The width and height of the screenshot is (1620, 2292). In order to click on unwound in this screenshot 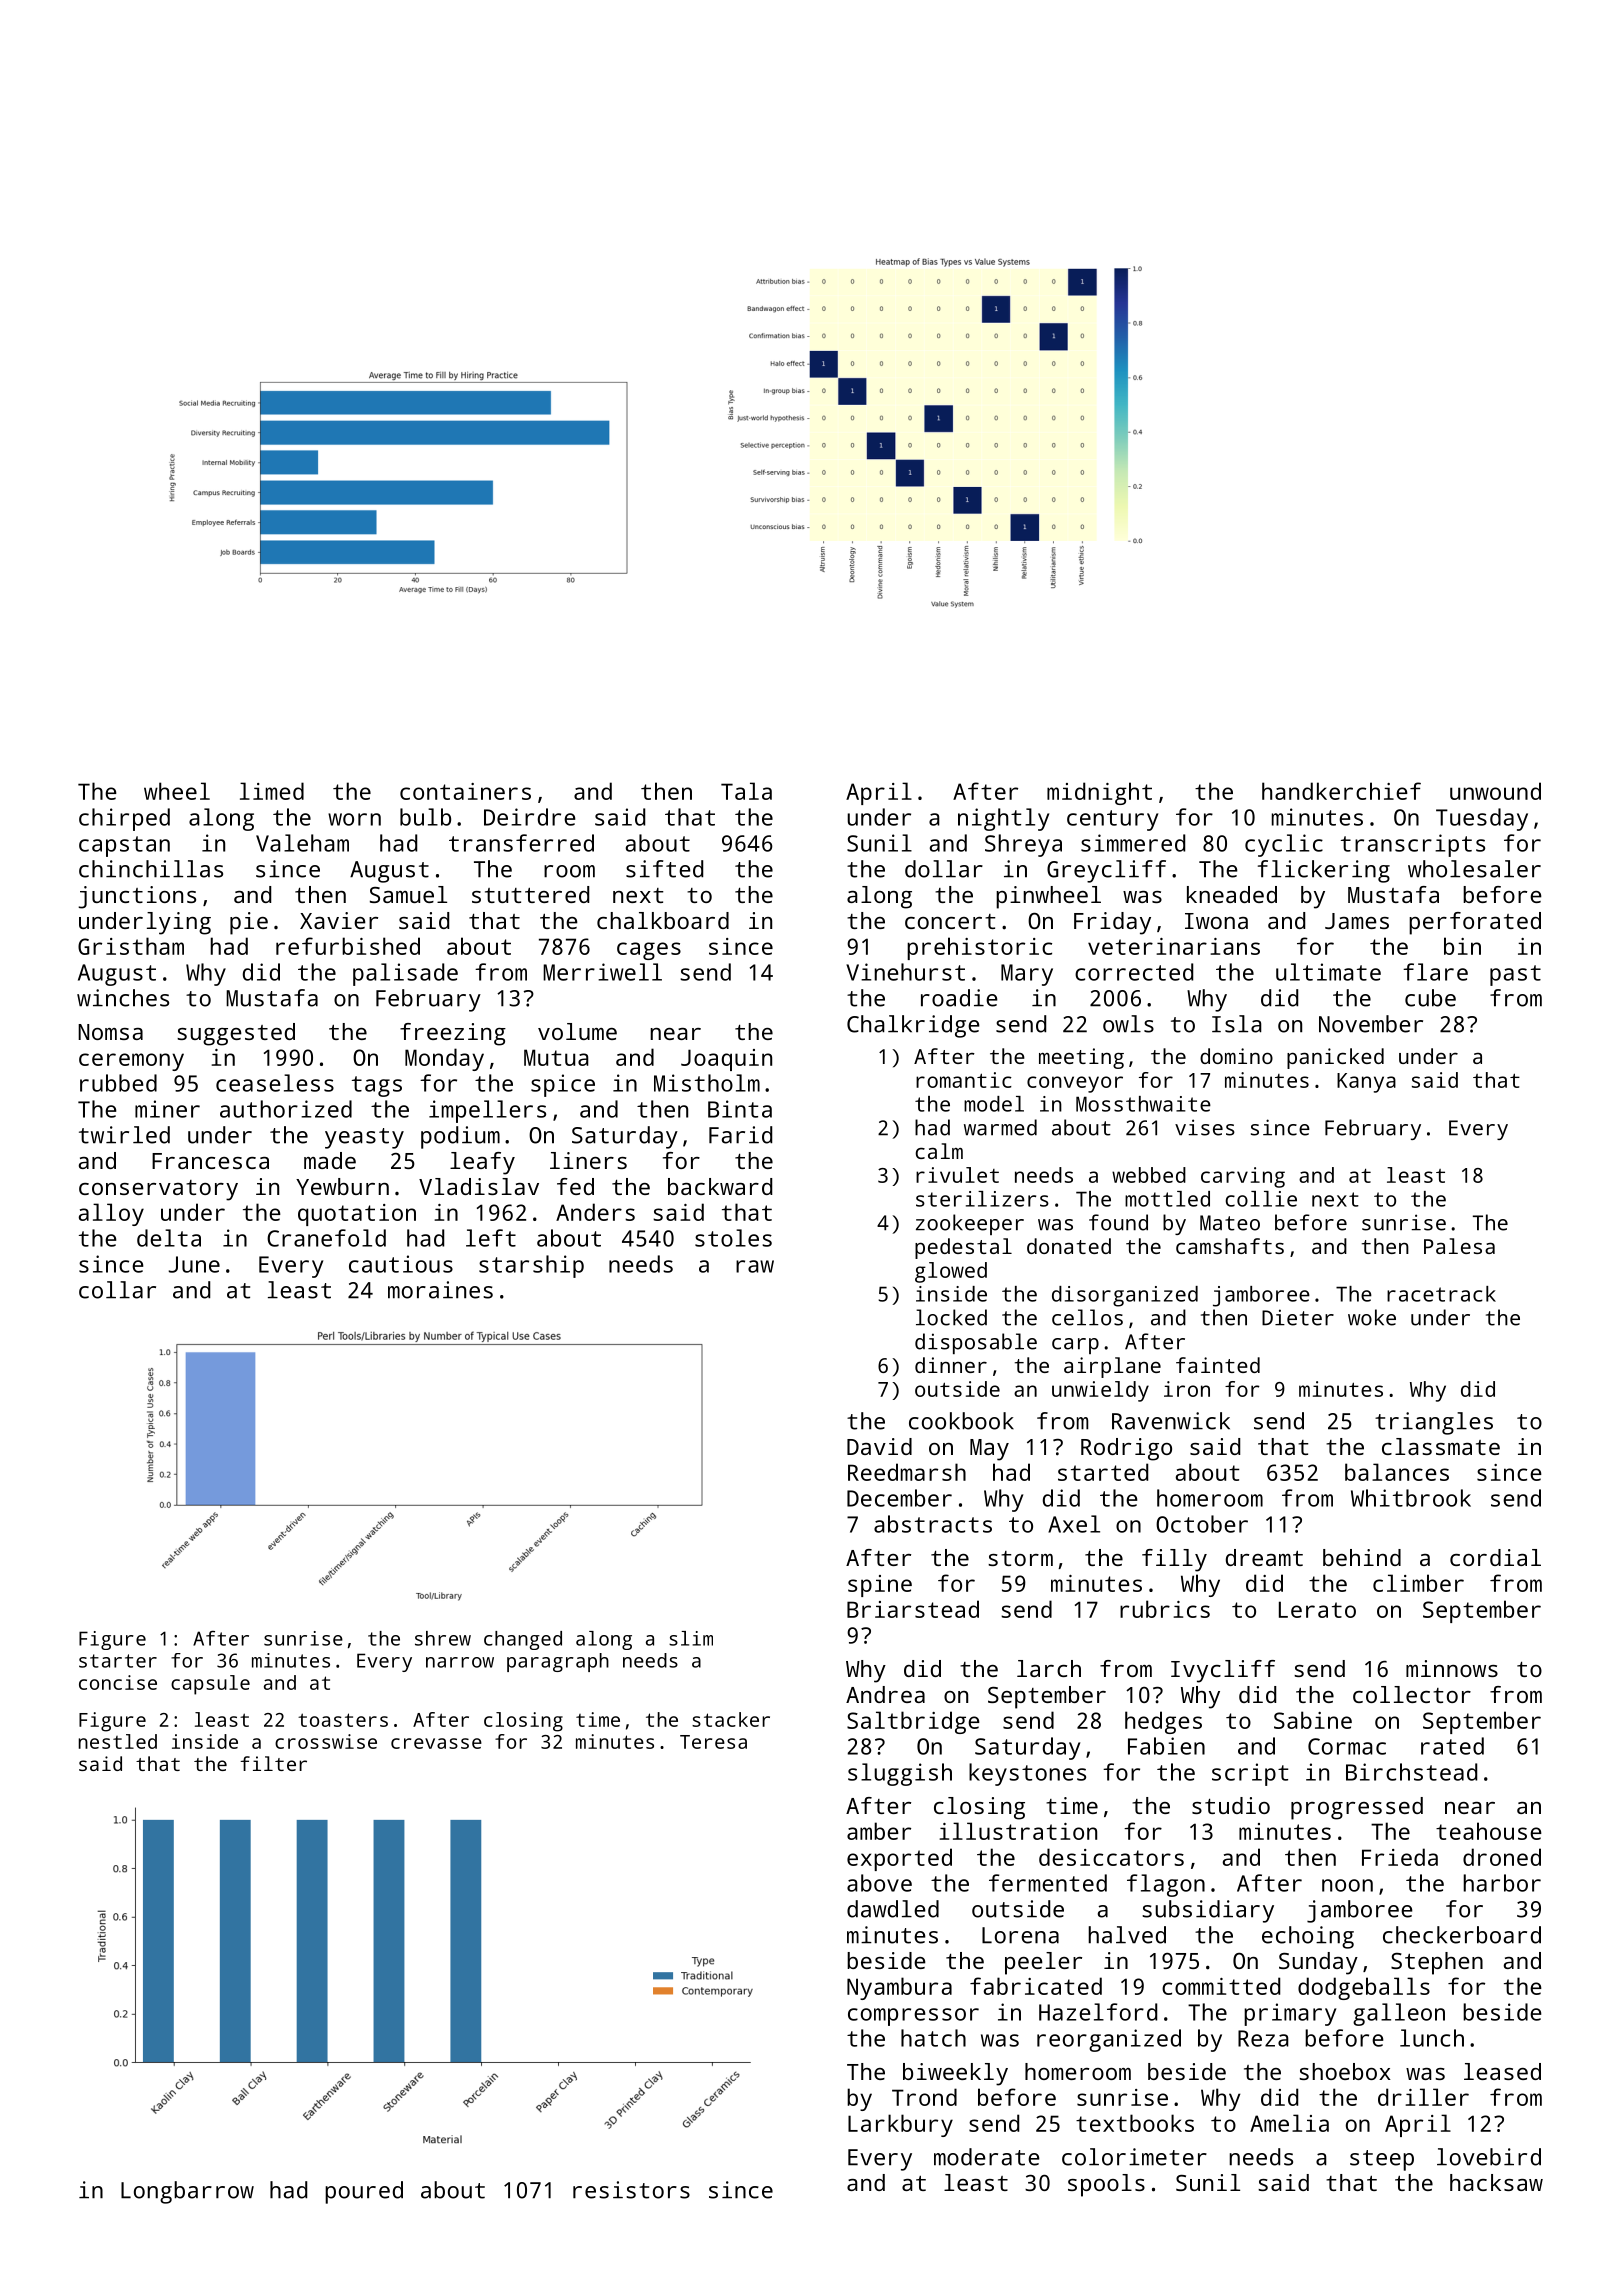, I will do `click(1495, 791)`.
